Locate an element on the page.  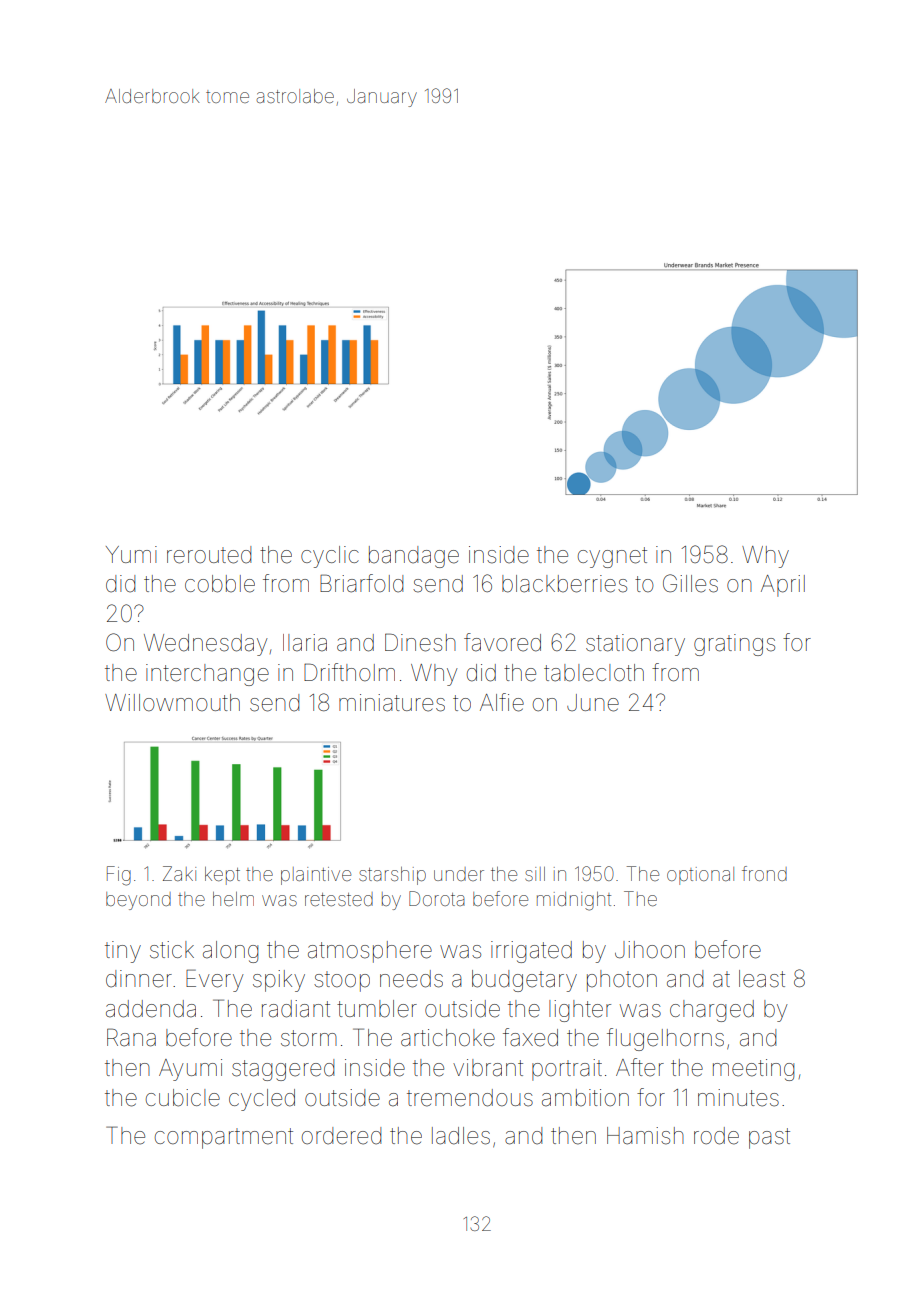
miniatures is located at coordinates (392, 703).
